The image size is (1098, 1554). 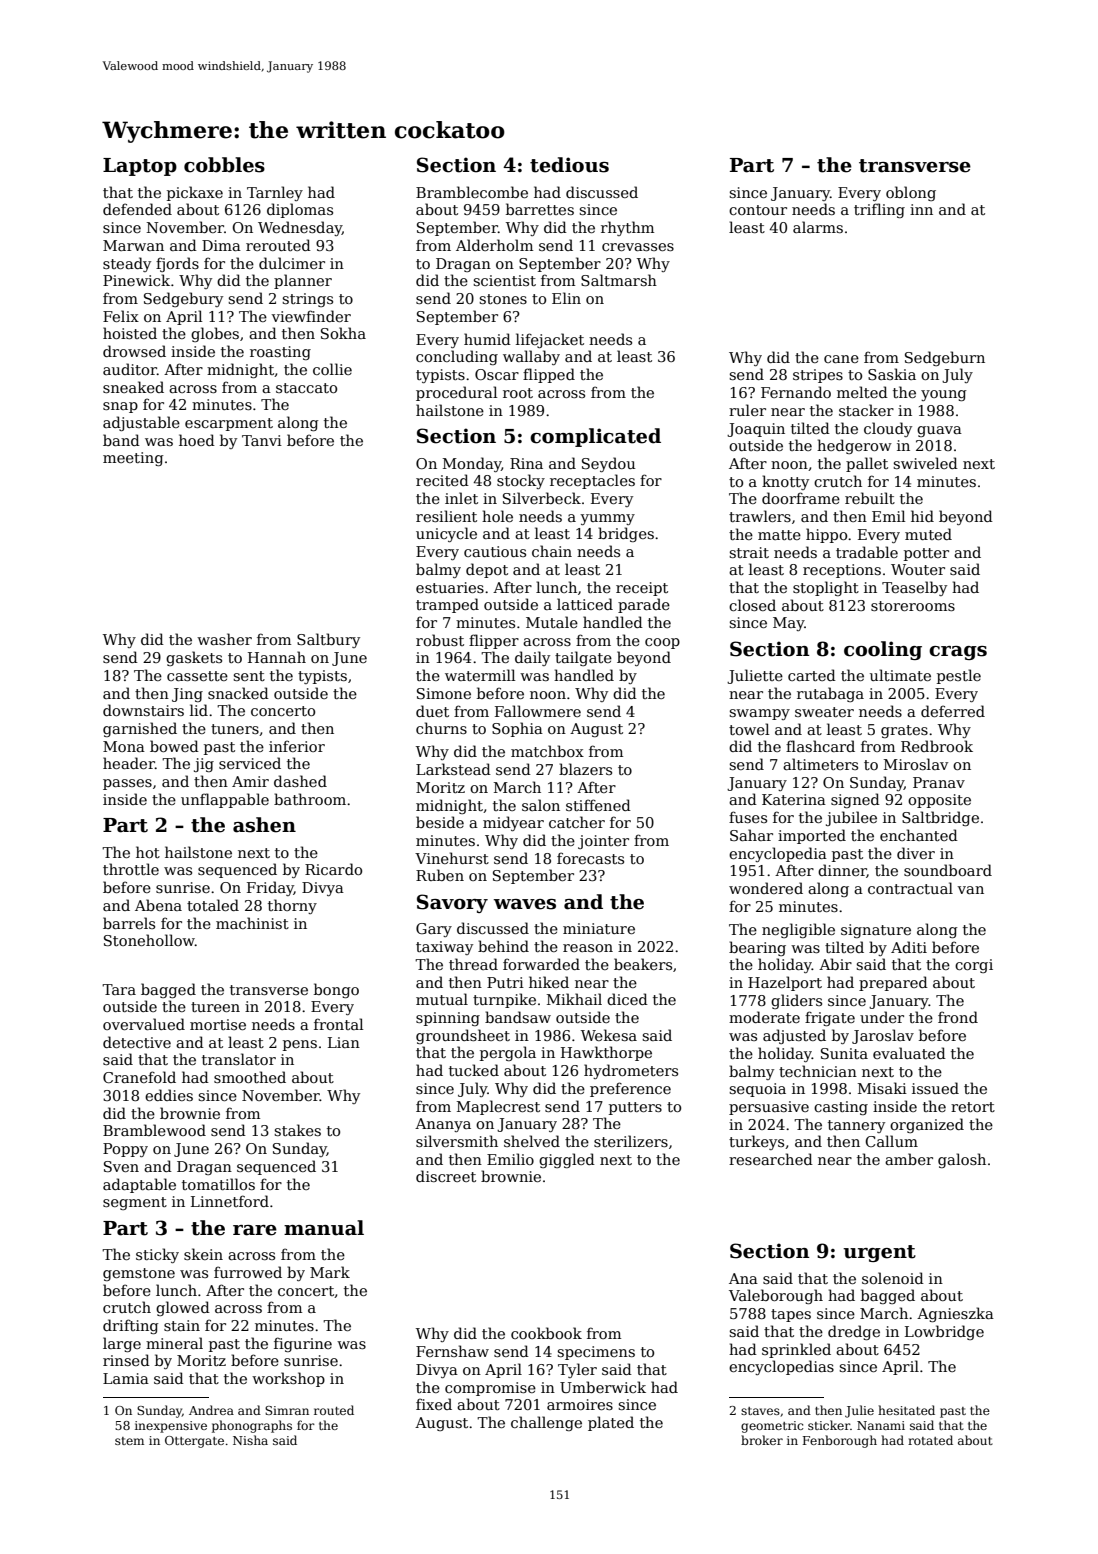 I want to click on tramped, so click(x=447, y=605).
